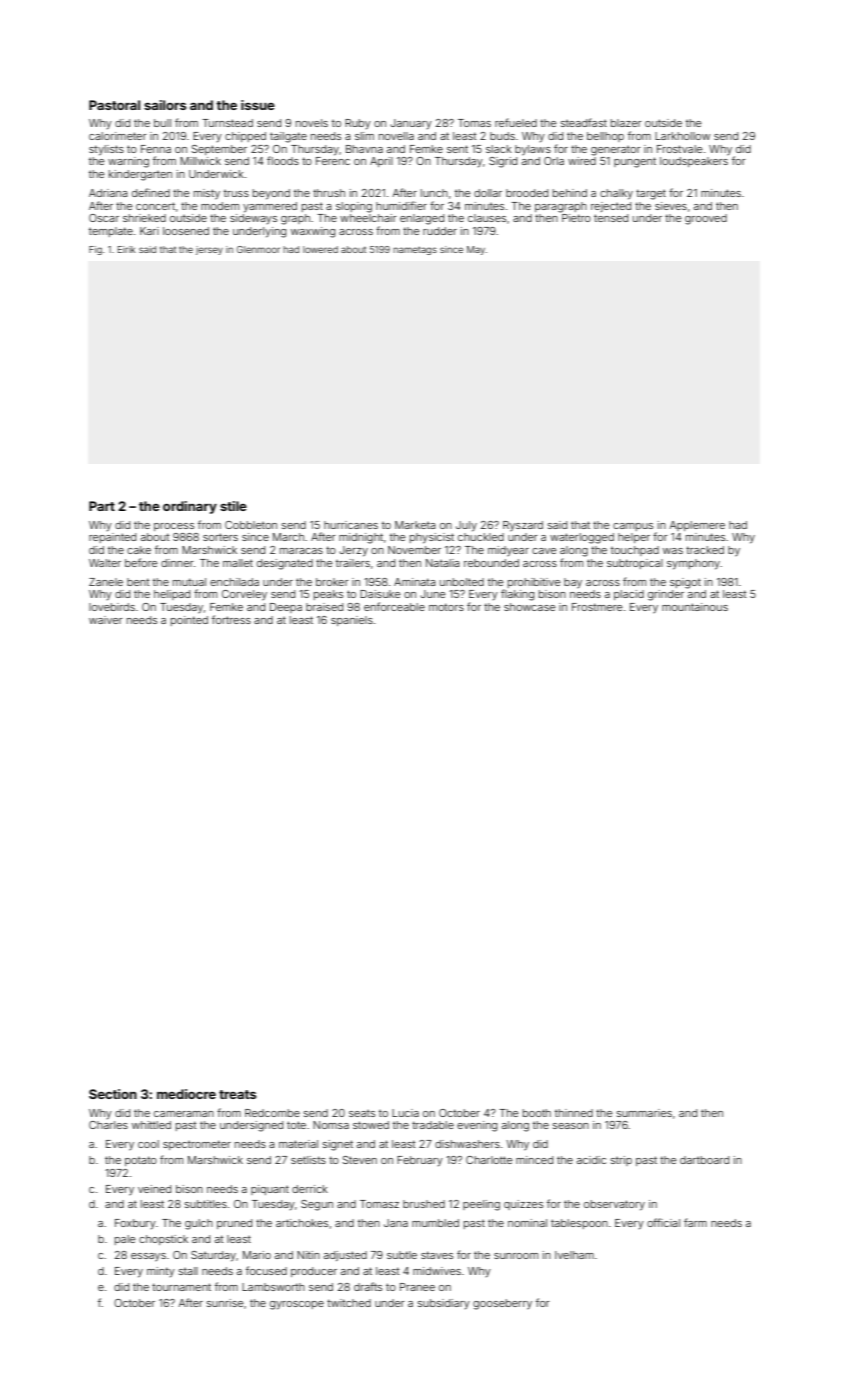 This document has height=1400, width=849. What do you see at coordinates (529, 607) in the document?
I see `showcase` at bounding box center [529, 607].
